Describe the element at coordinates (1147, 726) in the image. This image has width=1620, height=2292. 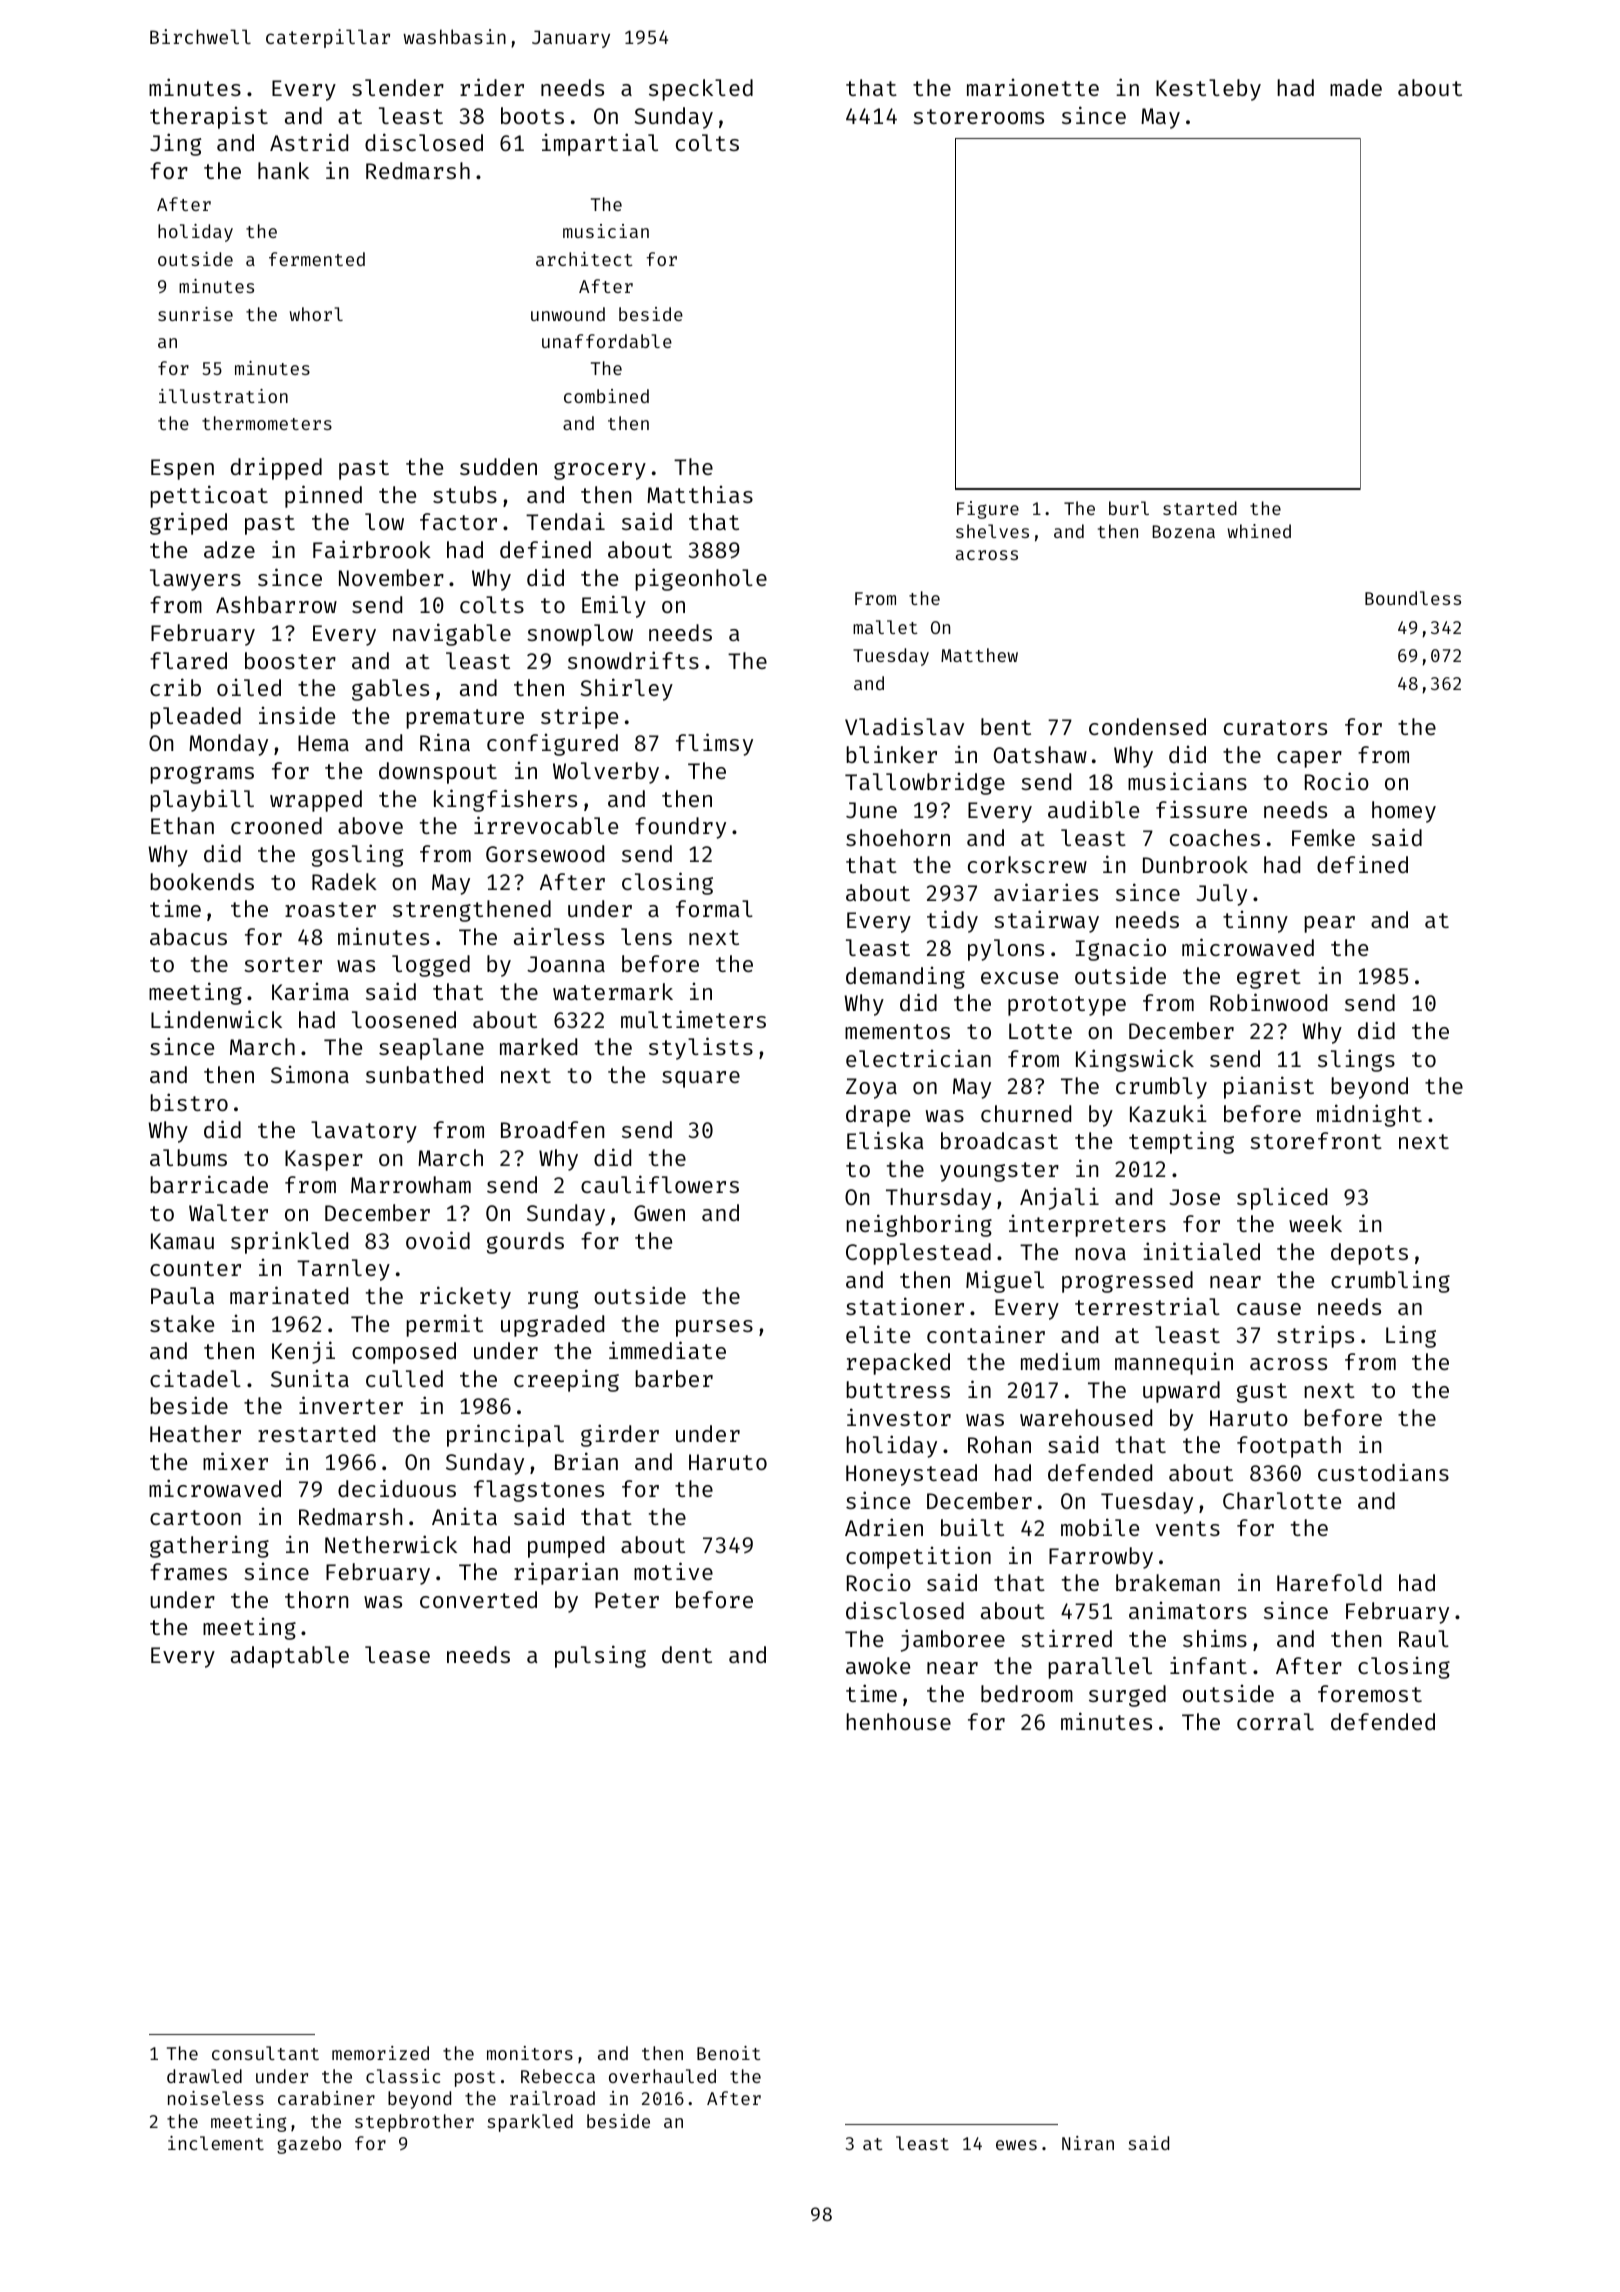
I see `condensed` at that location.
